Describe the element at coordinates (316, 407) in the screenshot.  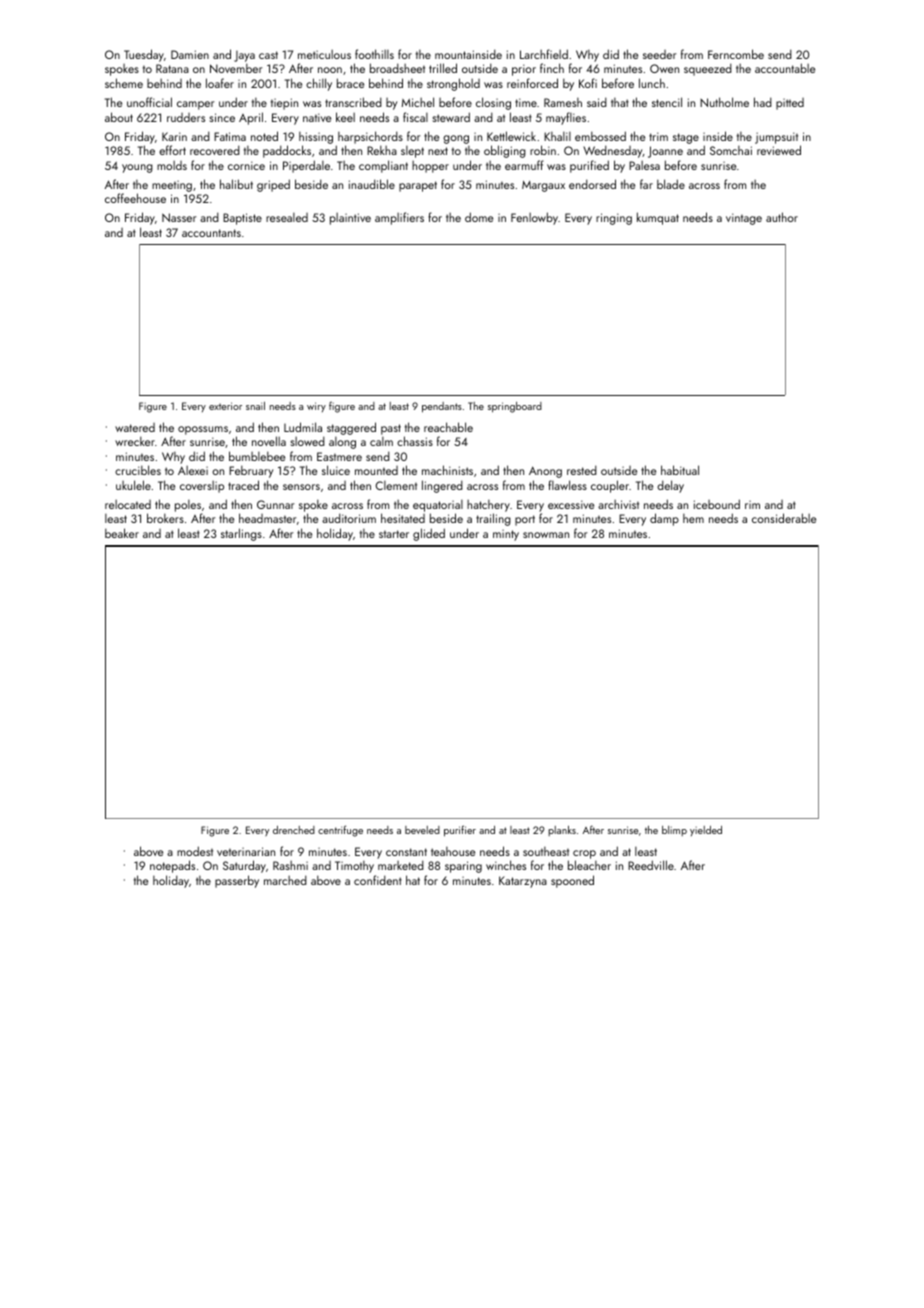
I see `wiry` at that location.
